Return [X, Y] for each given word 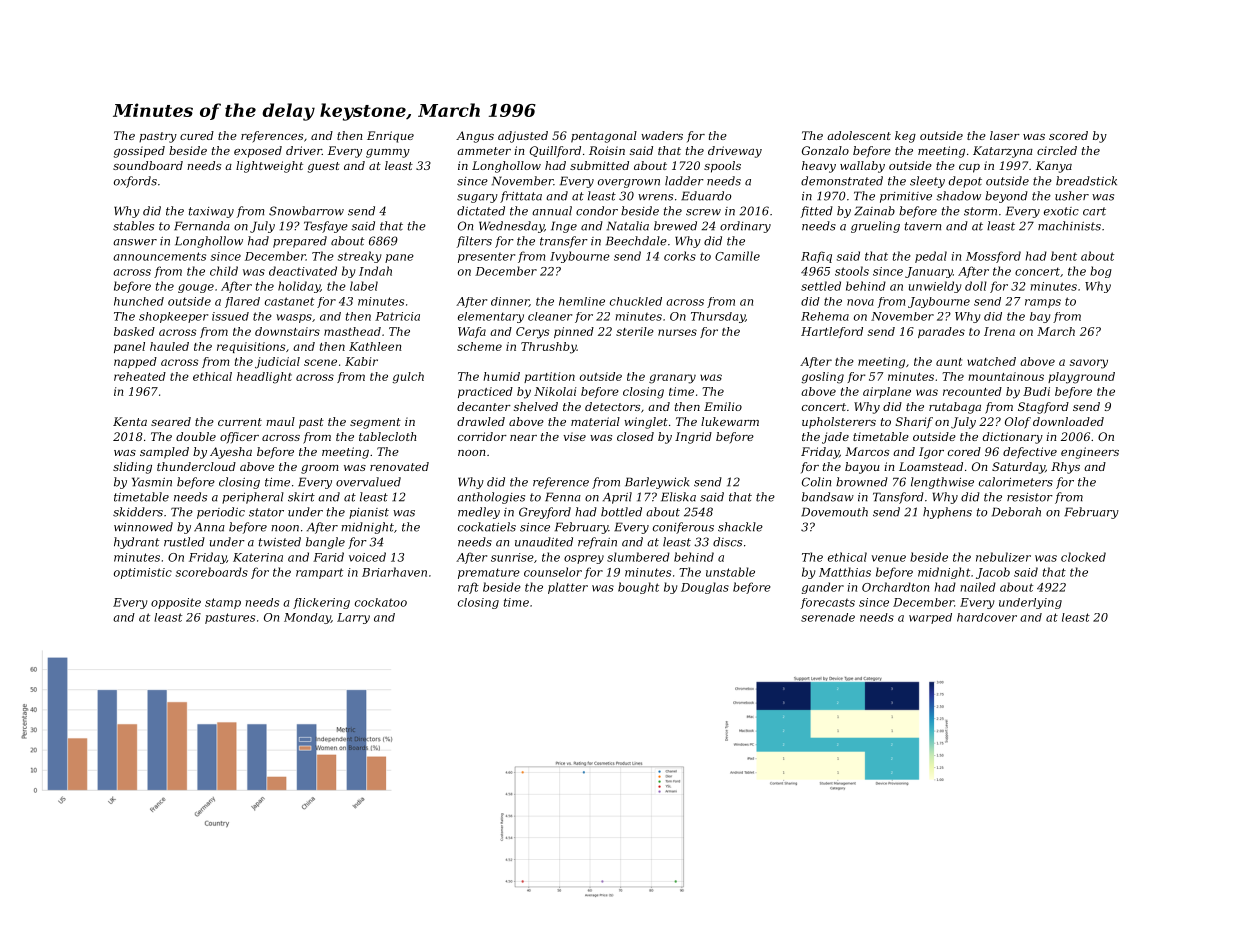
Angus [475, 137]
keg [905, 137]
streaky [360, 257]
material [595, 421]
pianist [369, 513]
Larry [353, 618]
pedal [931, 257]
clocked [1083, 557]
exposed [258, 152]
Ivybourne [580, 257]
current [240, 422]
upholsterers [839, 423]
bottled [621, 512]
